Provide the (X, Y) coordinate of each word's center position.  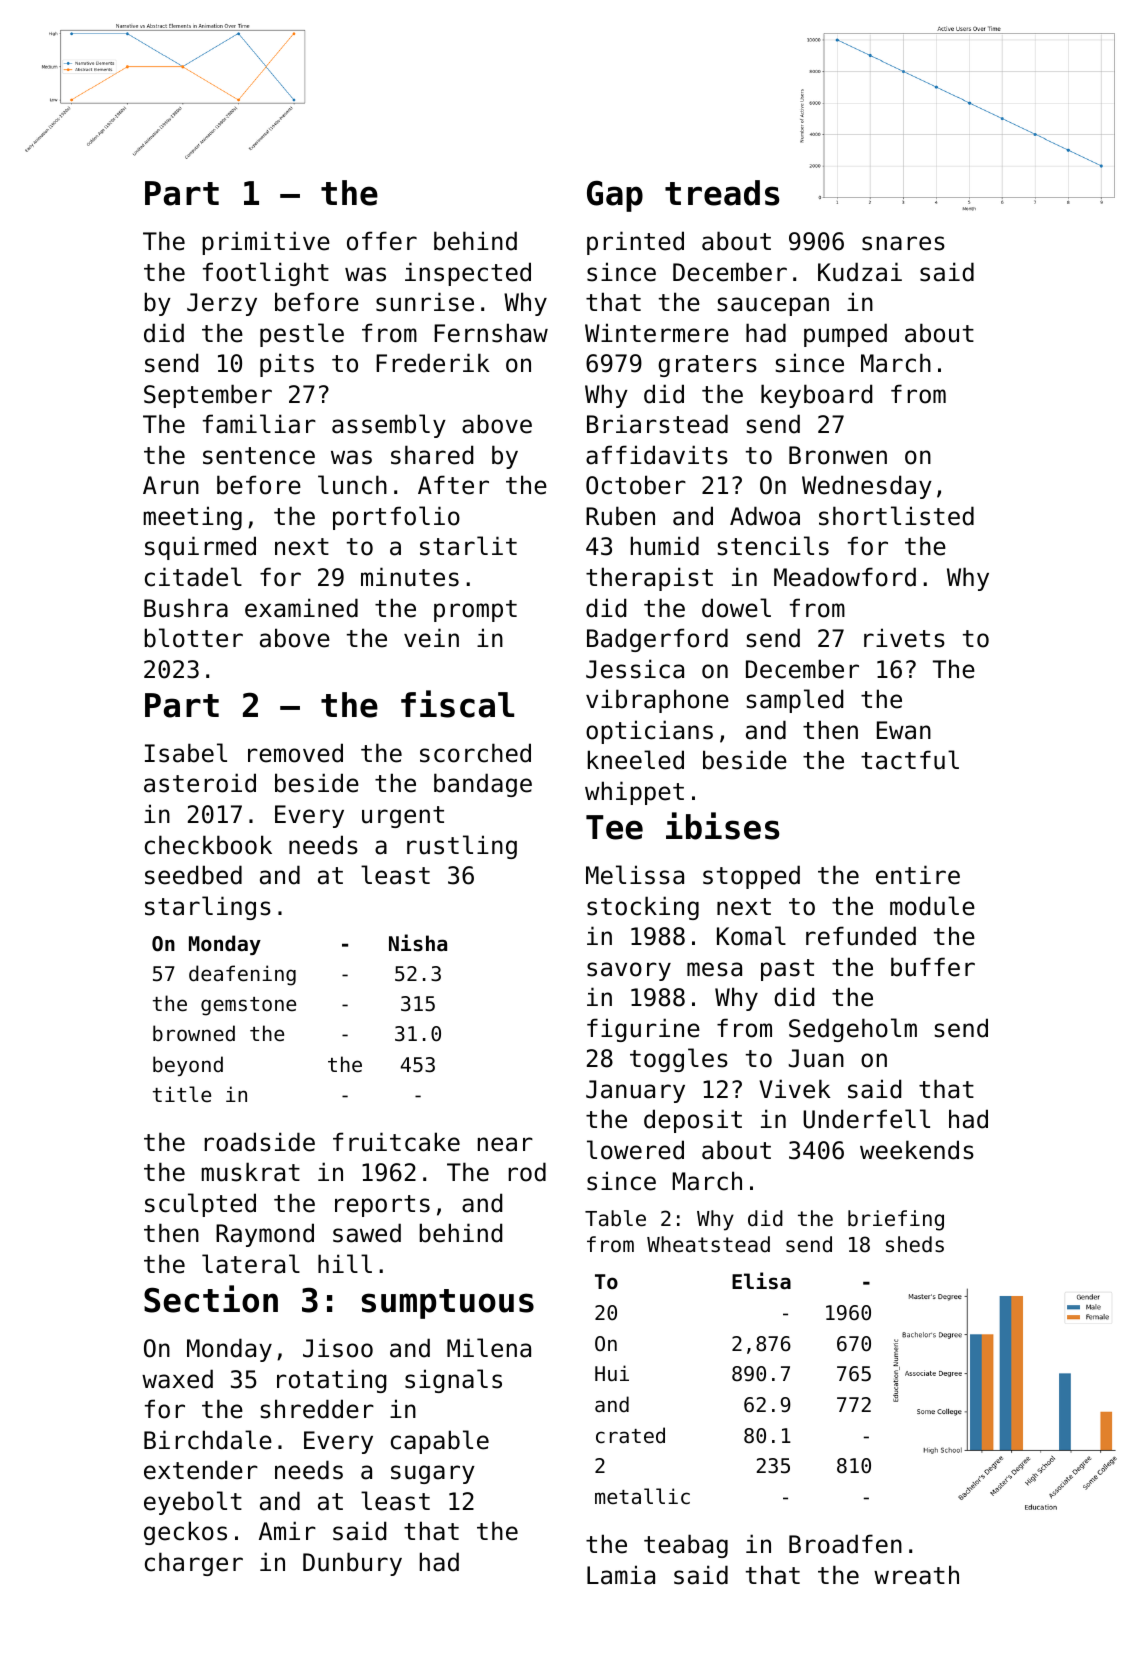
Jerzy (222, 304)
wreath (916, 1575)
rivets (904, 638)
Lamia (621, 1575)
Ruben (620, 516)
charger (194, 1564)
